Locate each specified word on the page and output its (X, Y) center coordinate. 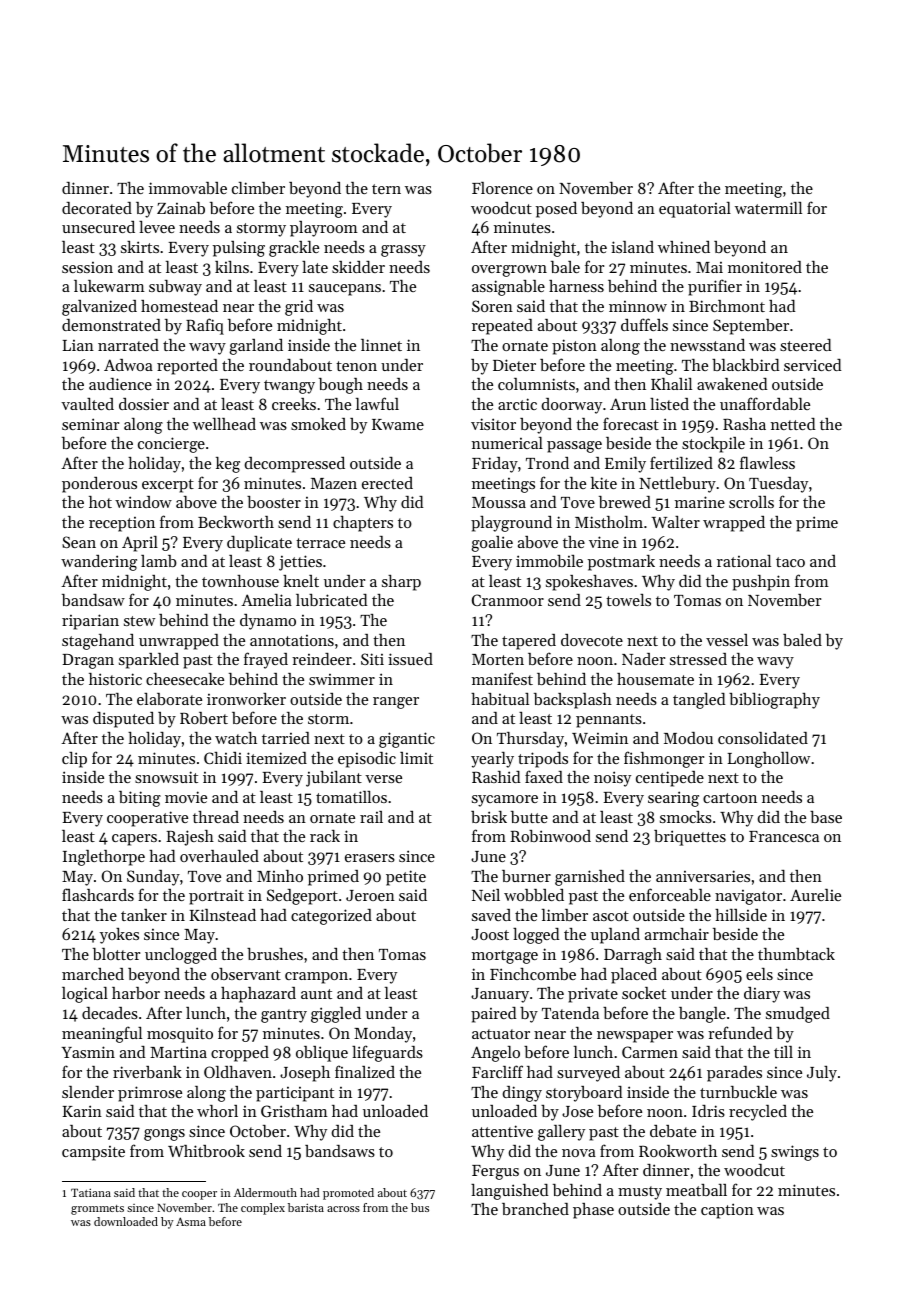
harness (576, 286)
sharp (401, 583)
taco (790, 562)
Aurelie (815, 895)
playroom (324, 229)
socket (644, 993)
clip (74, 760)
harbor (136, 993)
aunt (316, 994)
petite (406, 878)
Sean (79, 542)
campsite (93, 1153)
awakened (732, 384)
